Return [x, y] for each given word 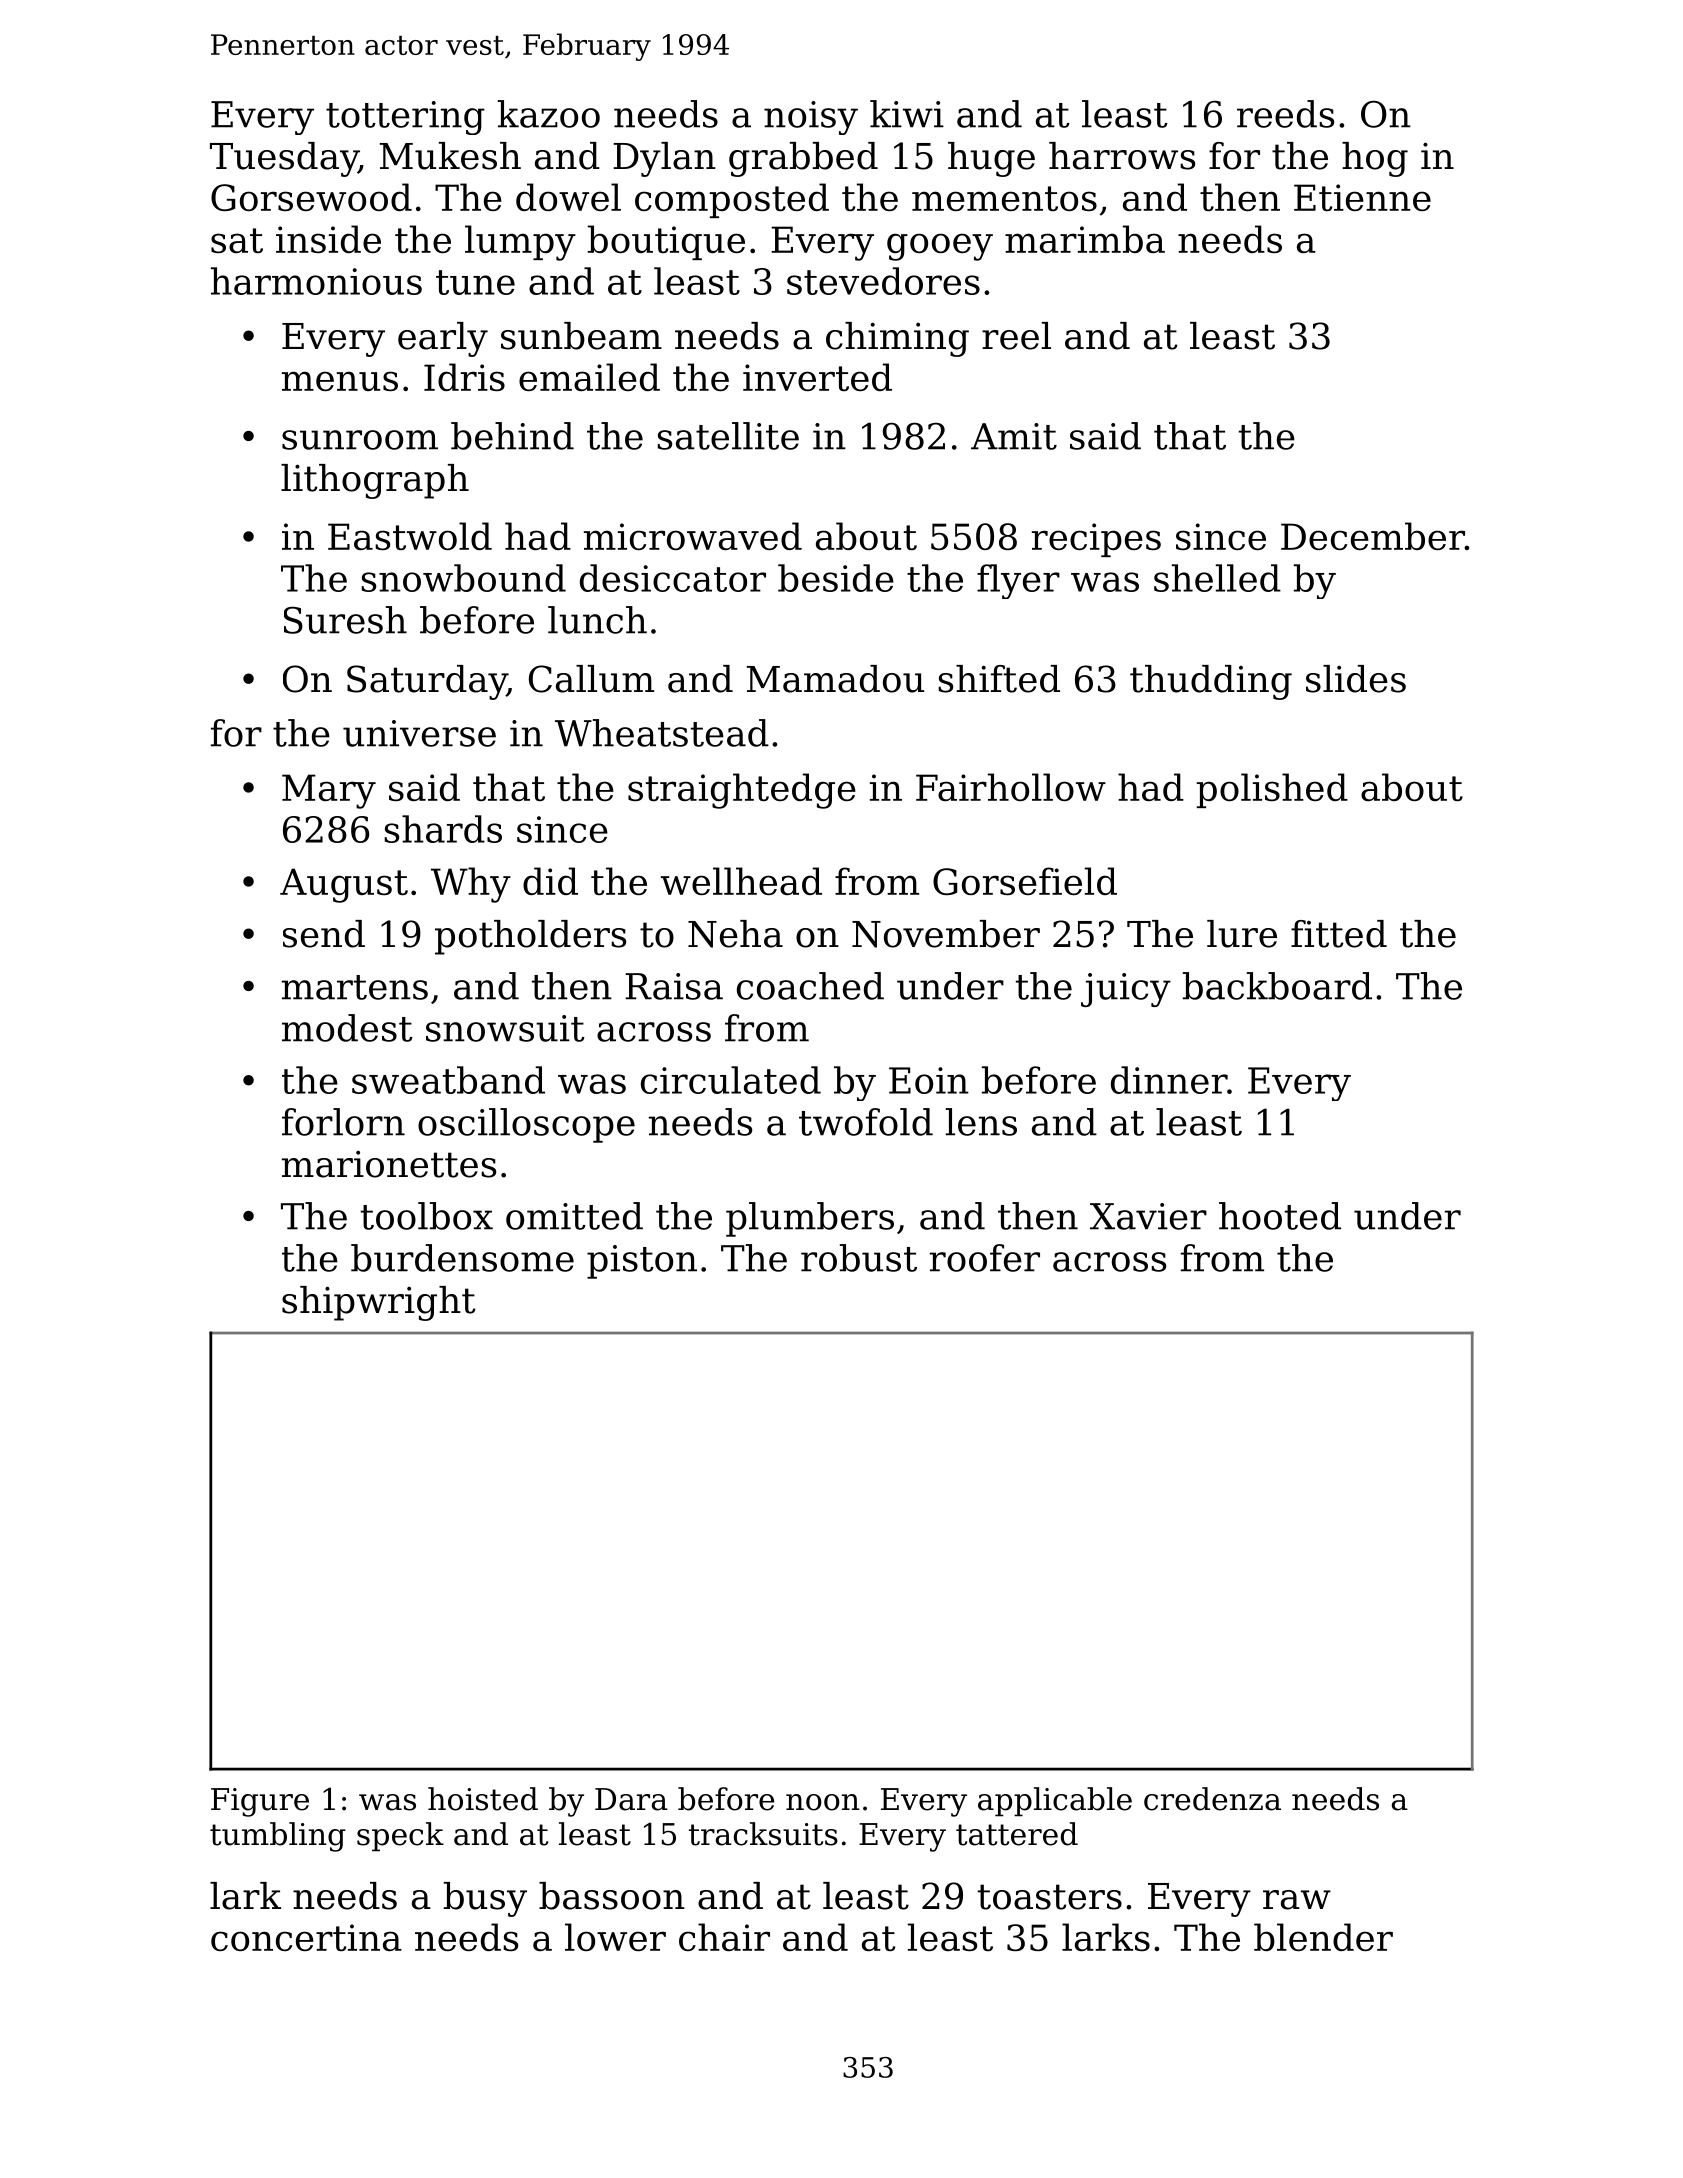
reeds [1285, 114]
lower [615, 1937]
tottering [405, 118]
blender [1323, 1937]
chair [724, 1937]
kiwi [907, 114]
